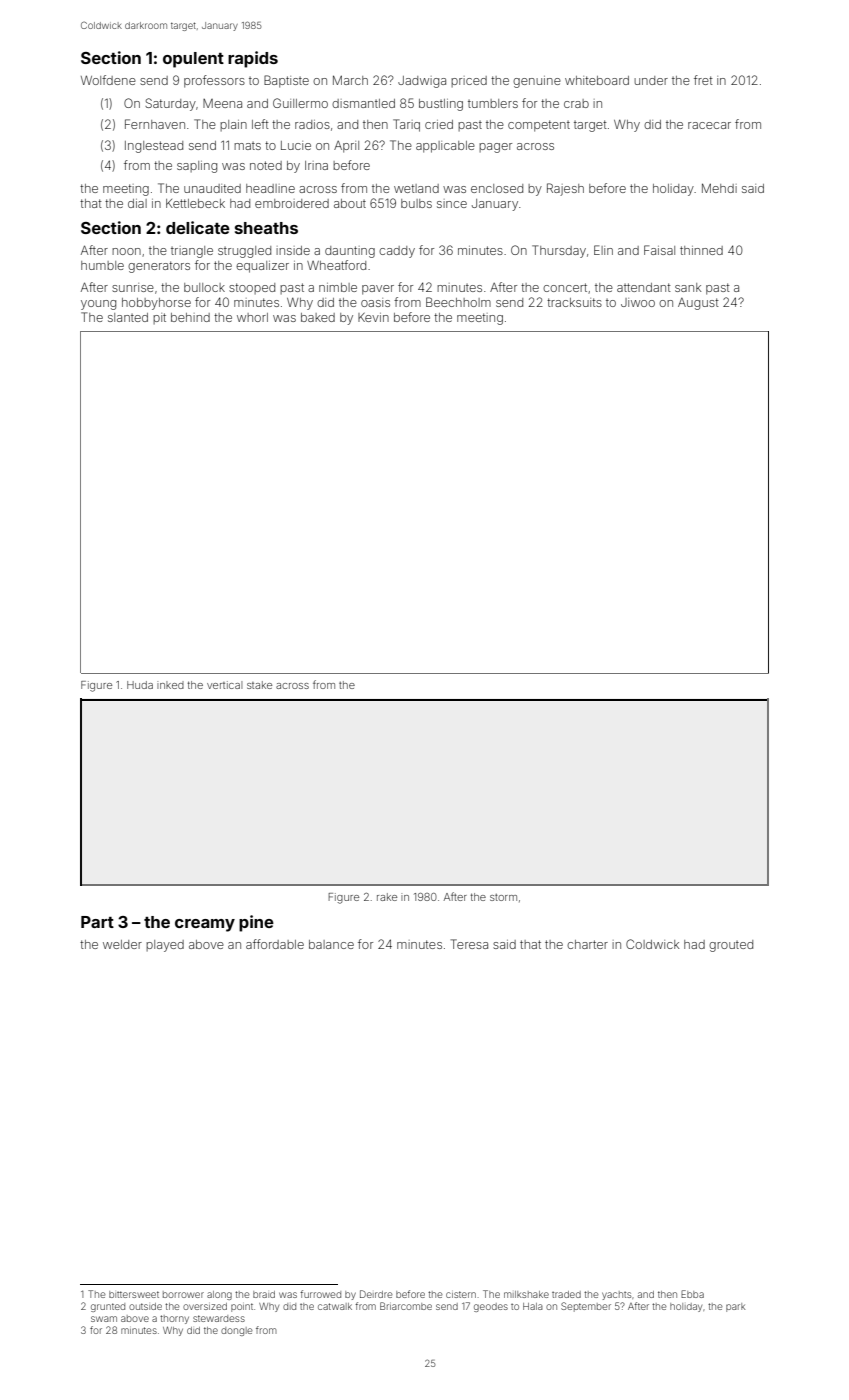 Image resolution: width=849 pixels, height=1400 pixels. I want to click on charter, so click(587, 944).
